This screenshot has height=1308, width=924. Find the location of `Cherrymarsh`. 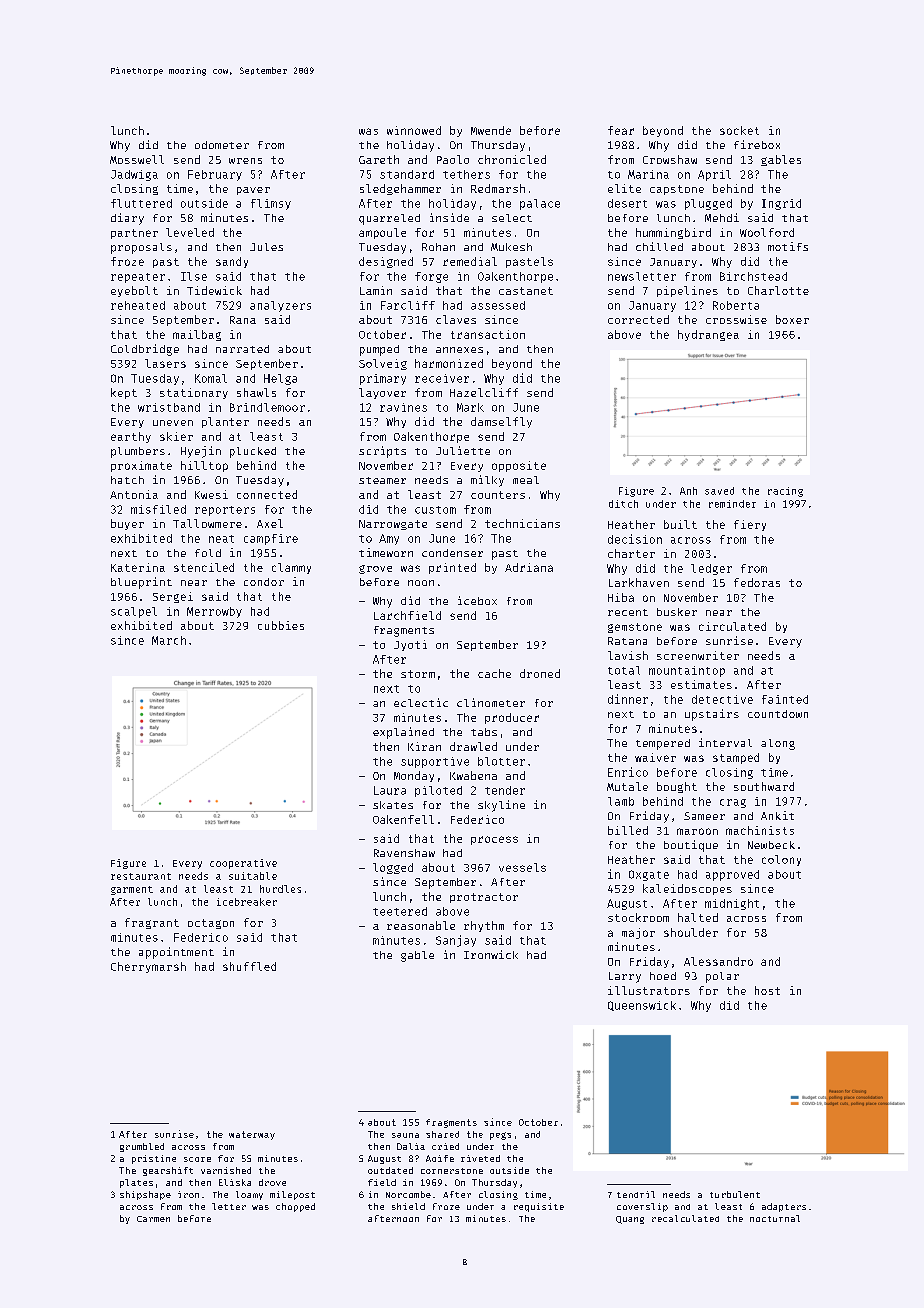

Cherrymarsh is located at coordinates (148, 967).
